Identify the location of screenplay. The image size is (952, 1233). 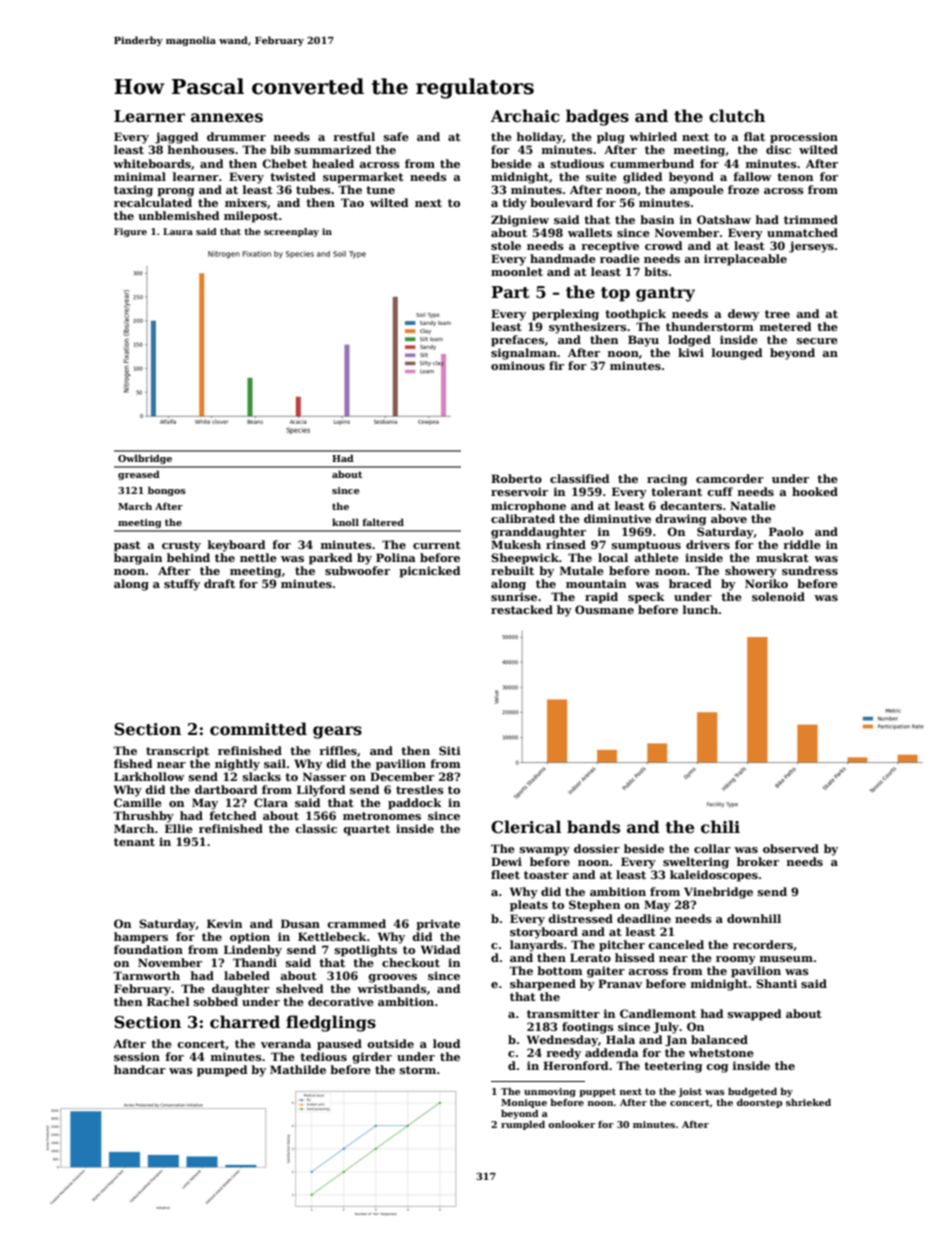
(291, 232).
